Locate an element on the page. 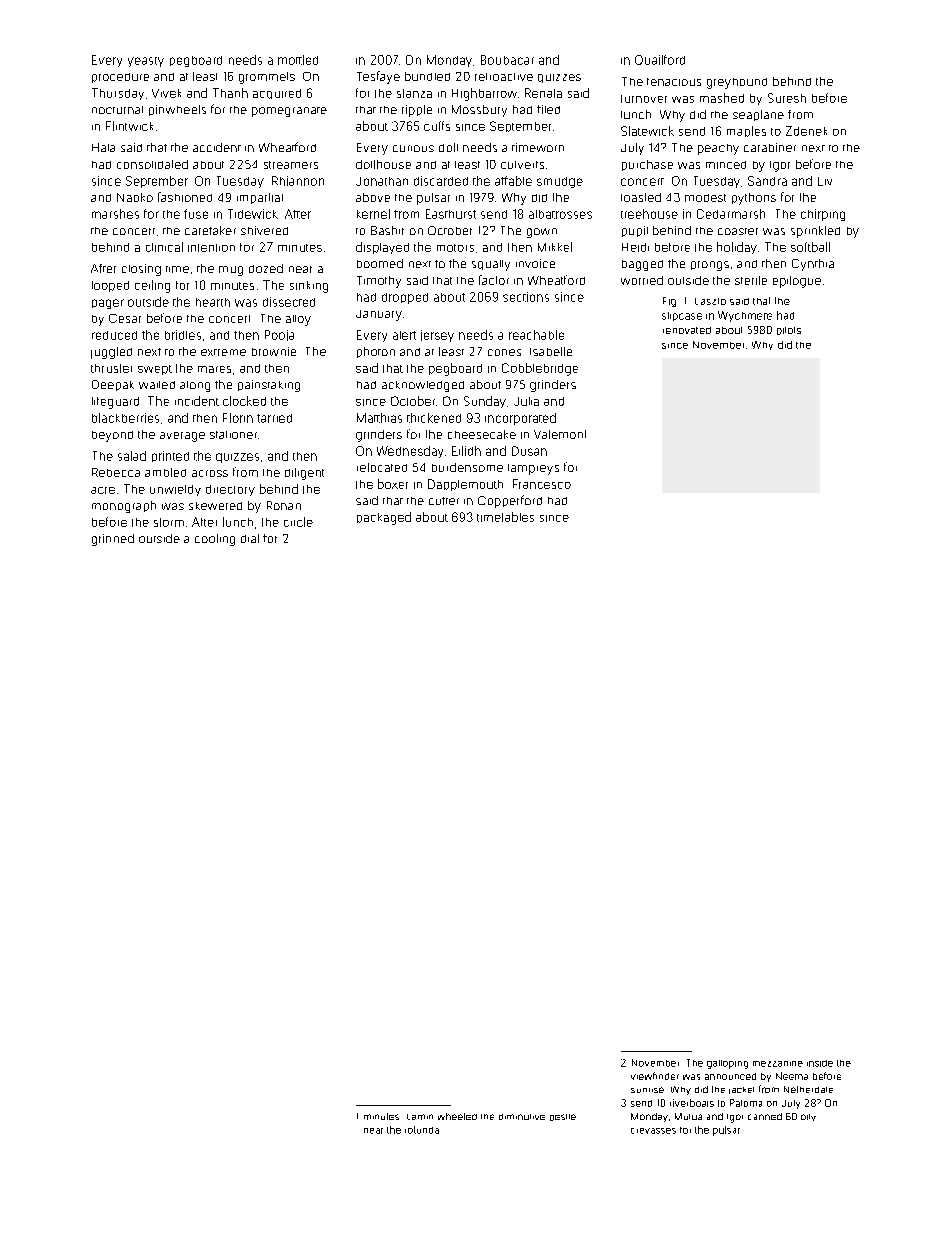 The image size is (952, 1233). culverts is located at coordinates (522, 165).
